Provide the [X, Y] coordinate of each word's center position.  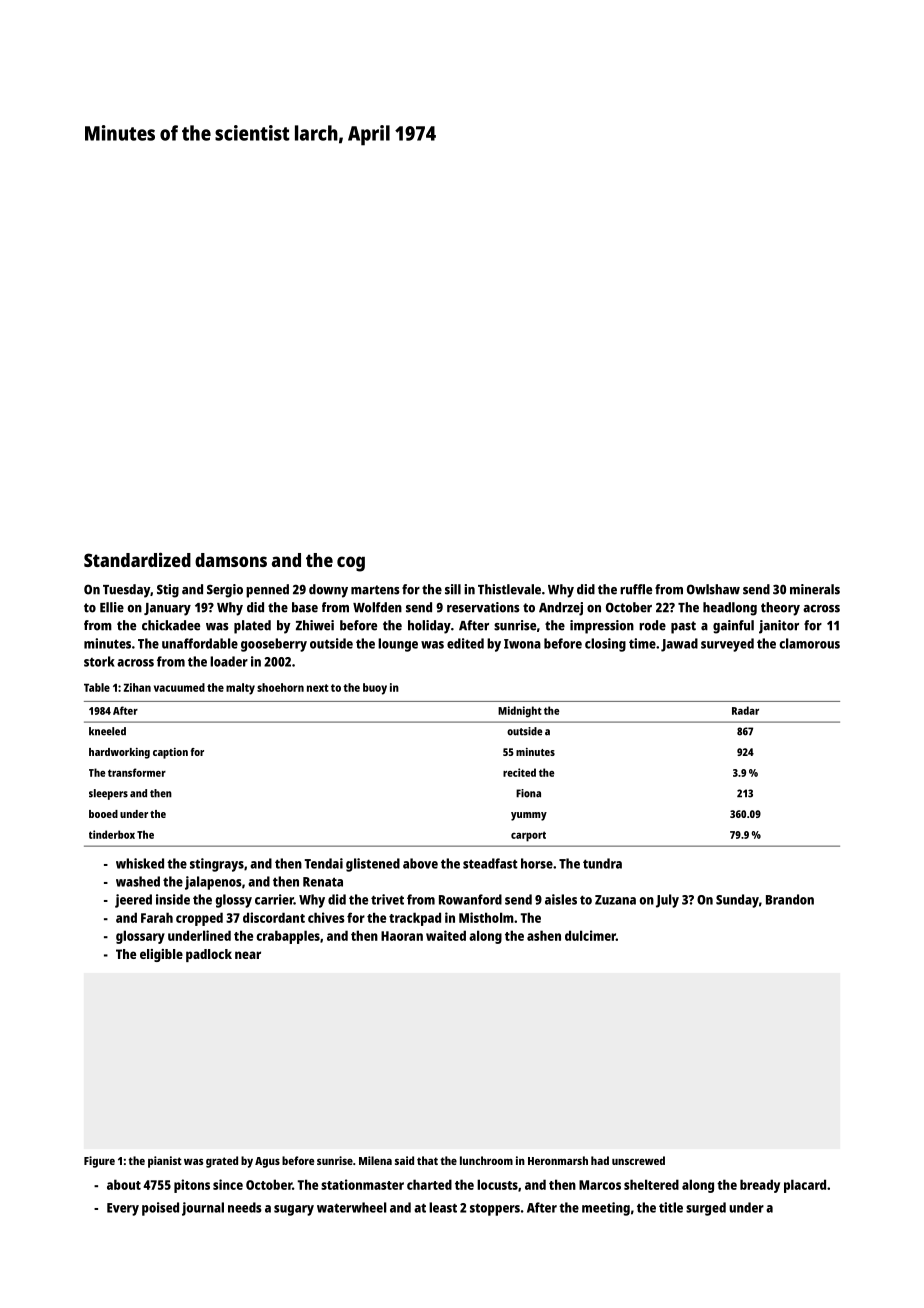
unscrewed [638, 1160]
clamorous [809, 643]
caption [170, 753]
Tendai [323, 863]
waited [446, 935]
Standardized [137, 559]
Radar [745, 710]
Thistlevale [509, 589]
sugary [294, 1210]
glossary [140, 937]
